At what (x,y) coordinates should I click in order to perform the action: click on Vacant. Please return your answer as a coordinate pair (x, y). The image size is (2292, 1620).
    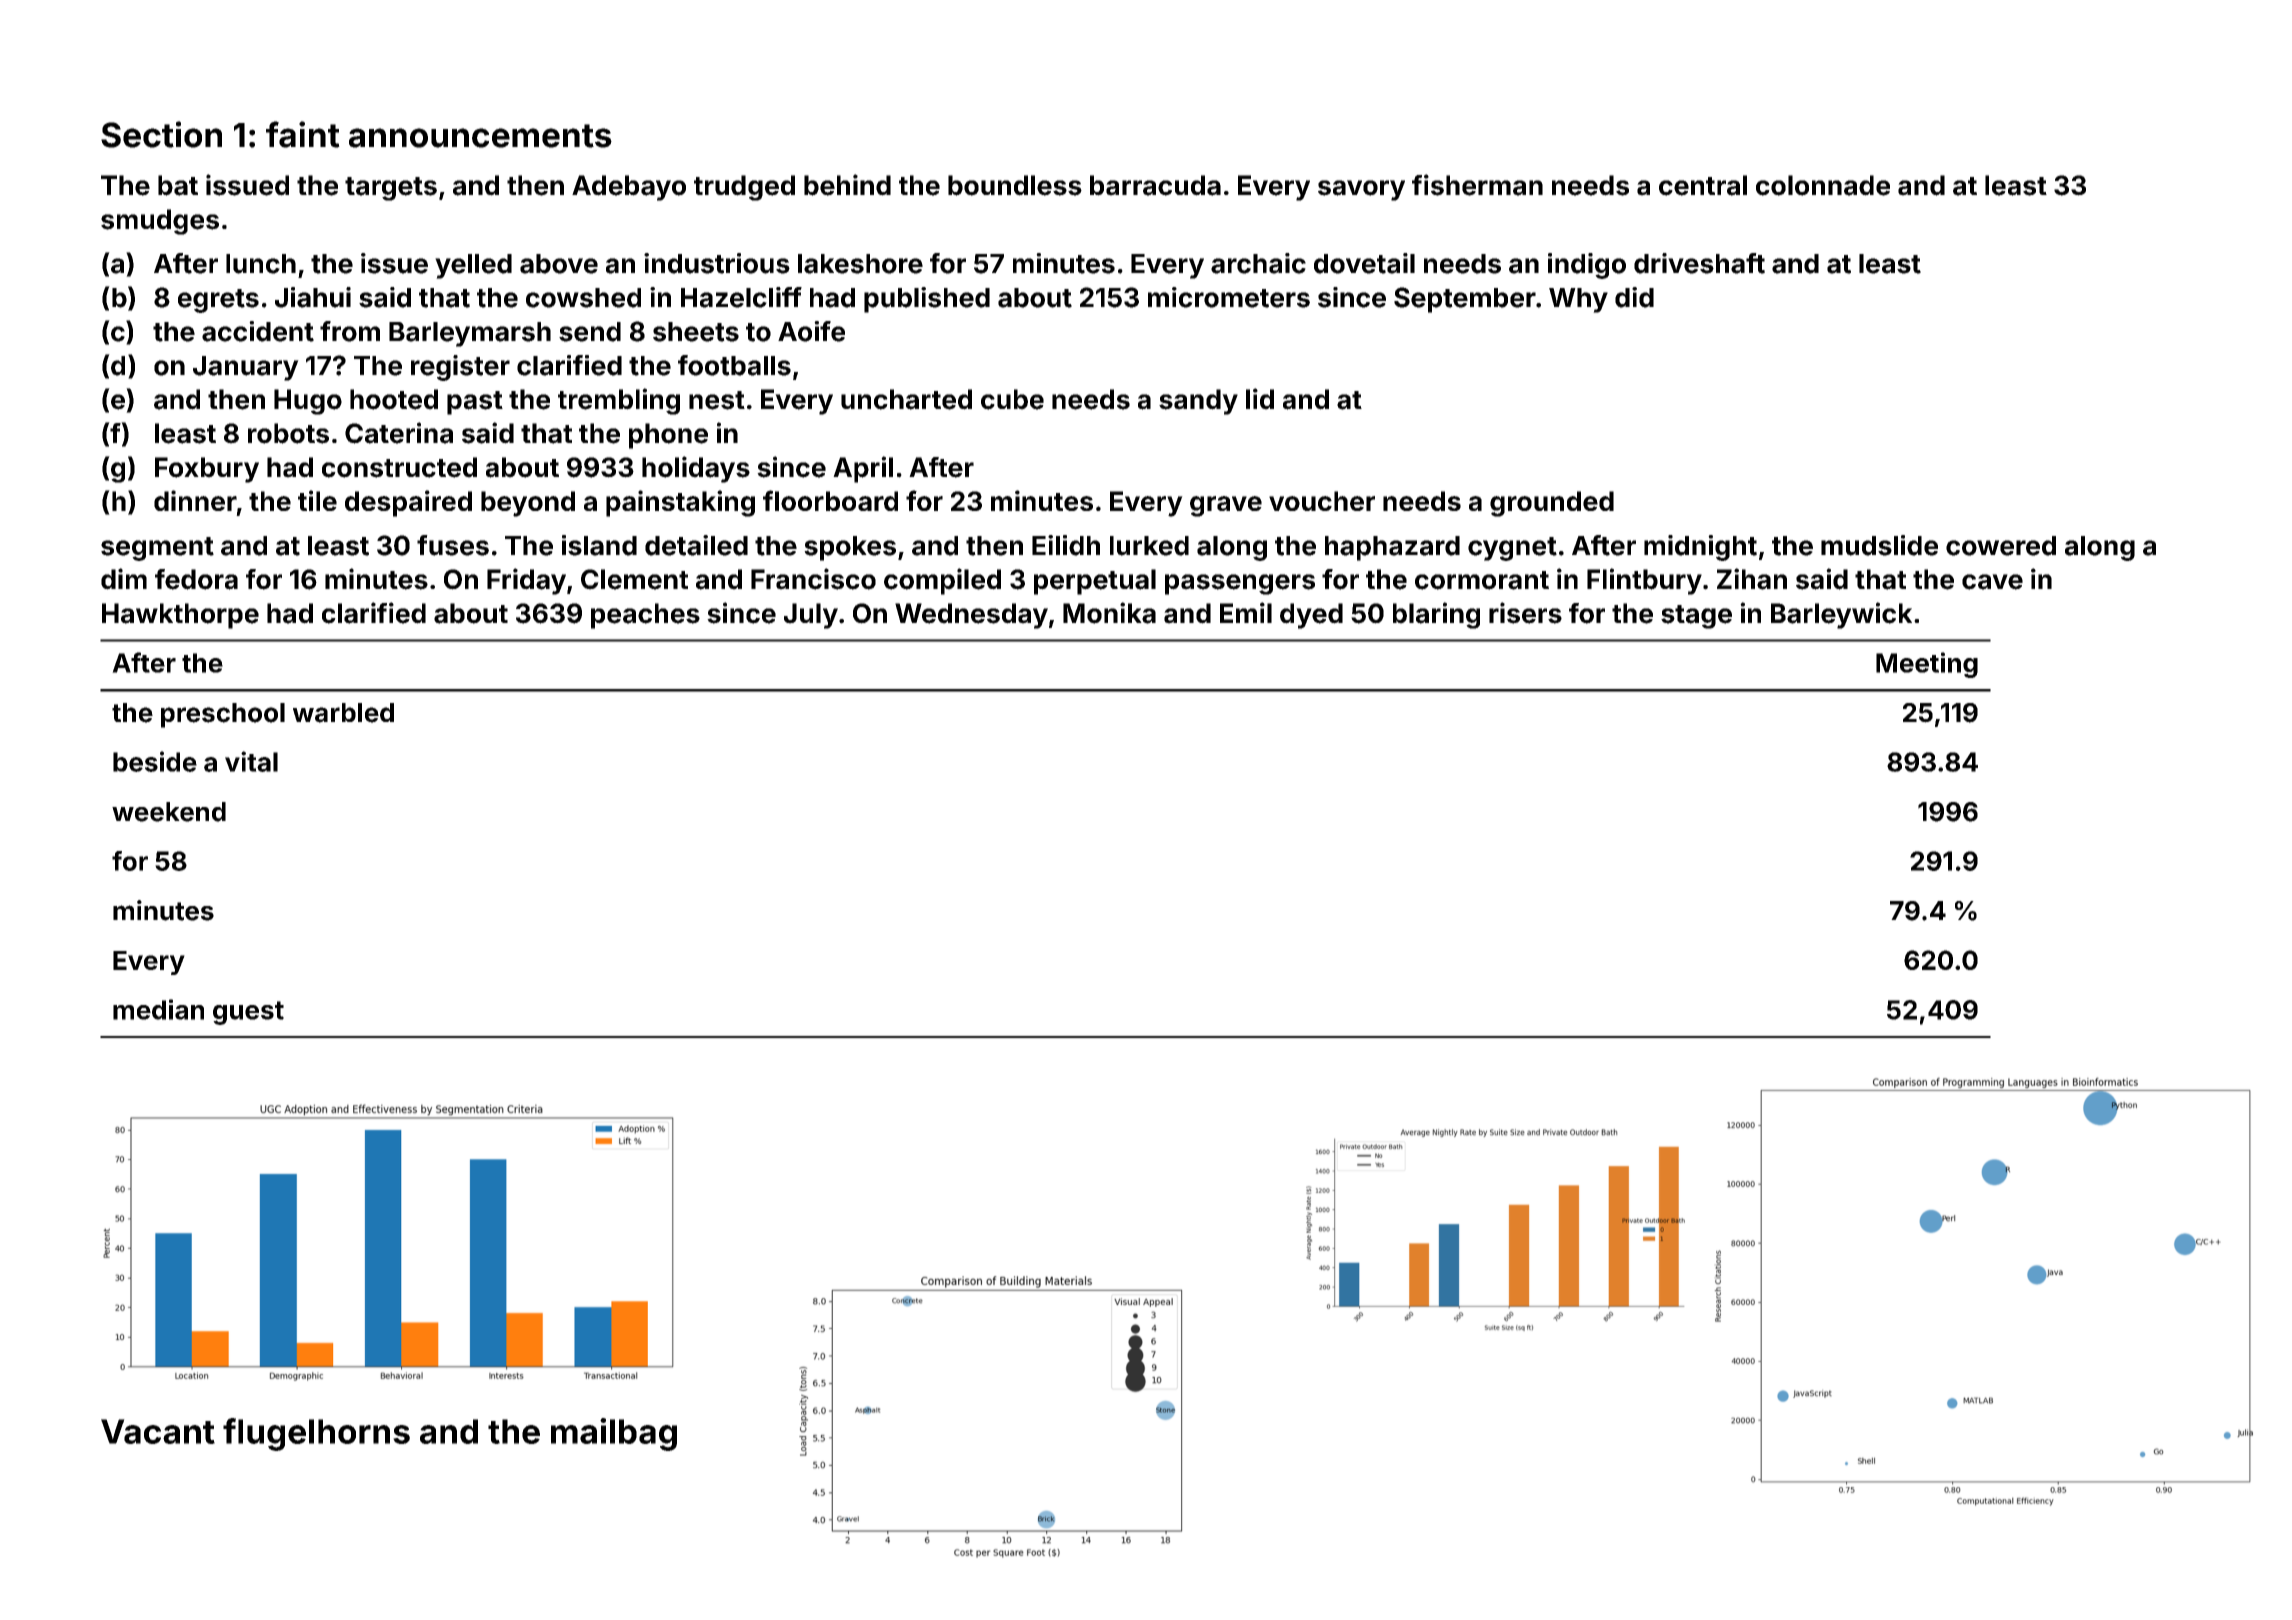
    Looking at the image, I should click on (158, 1431).
